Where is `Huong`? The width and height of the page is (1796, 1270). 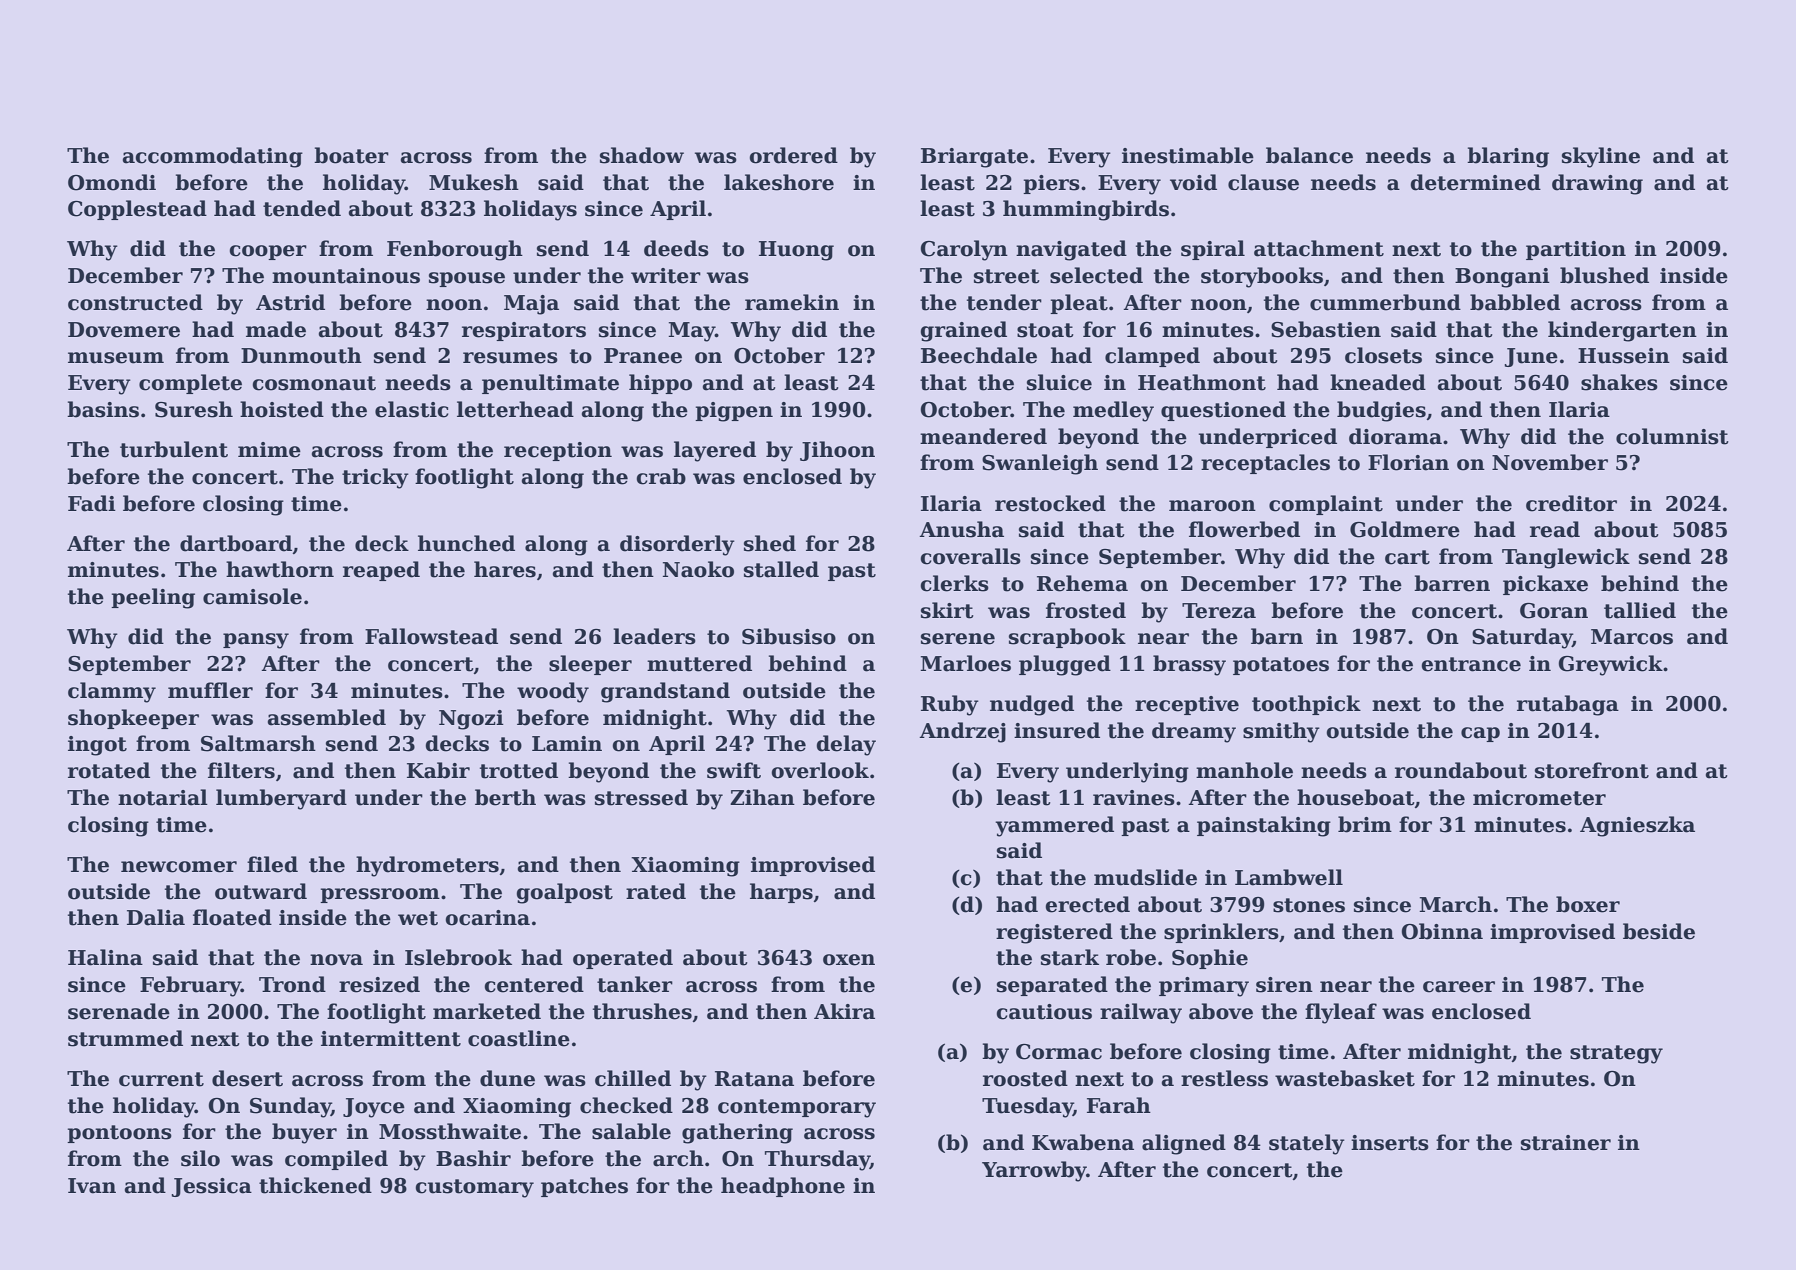
Huong is located at coordinates (796, 251).
